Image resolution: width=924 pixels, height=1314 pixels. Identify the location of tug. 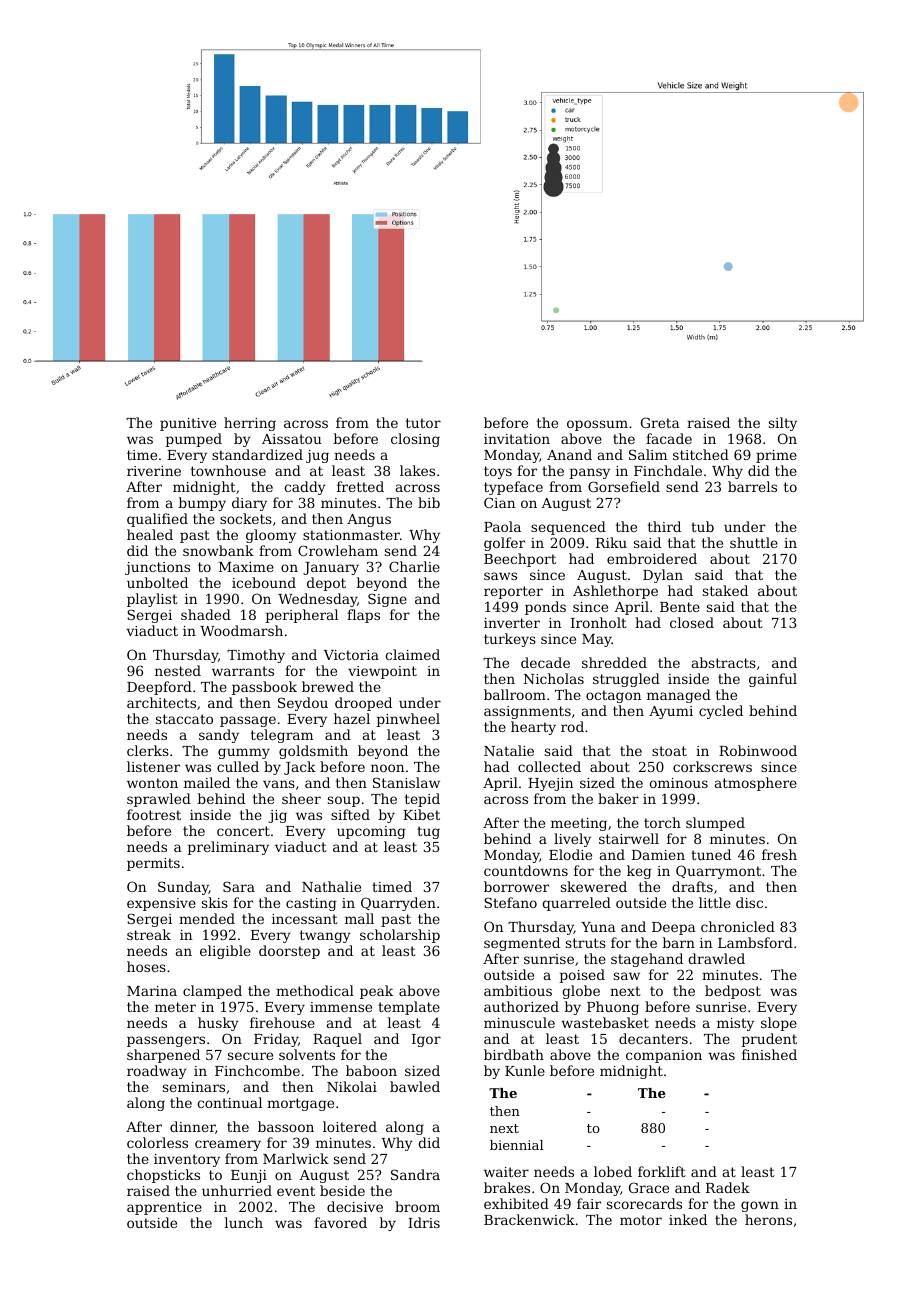
(428, 832).
